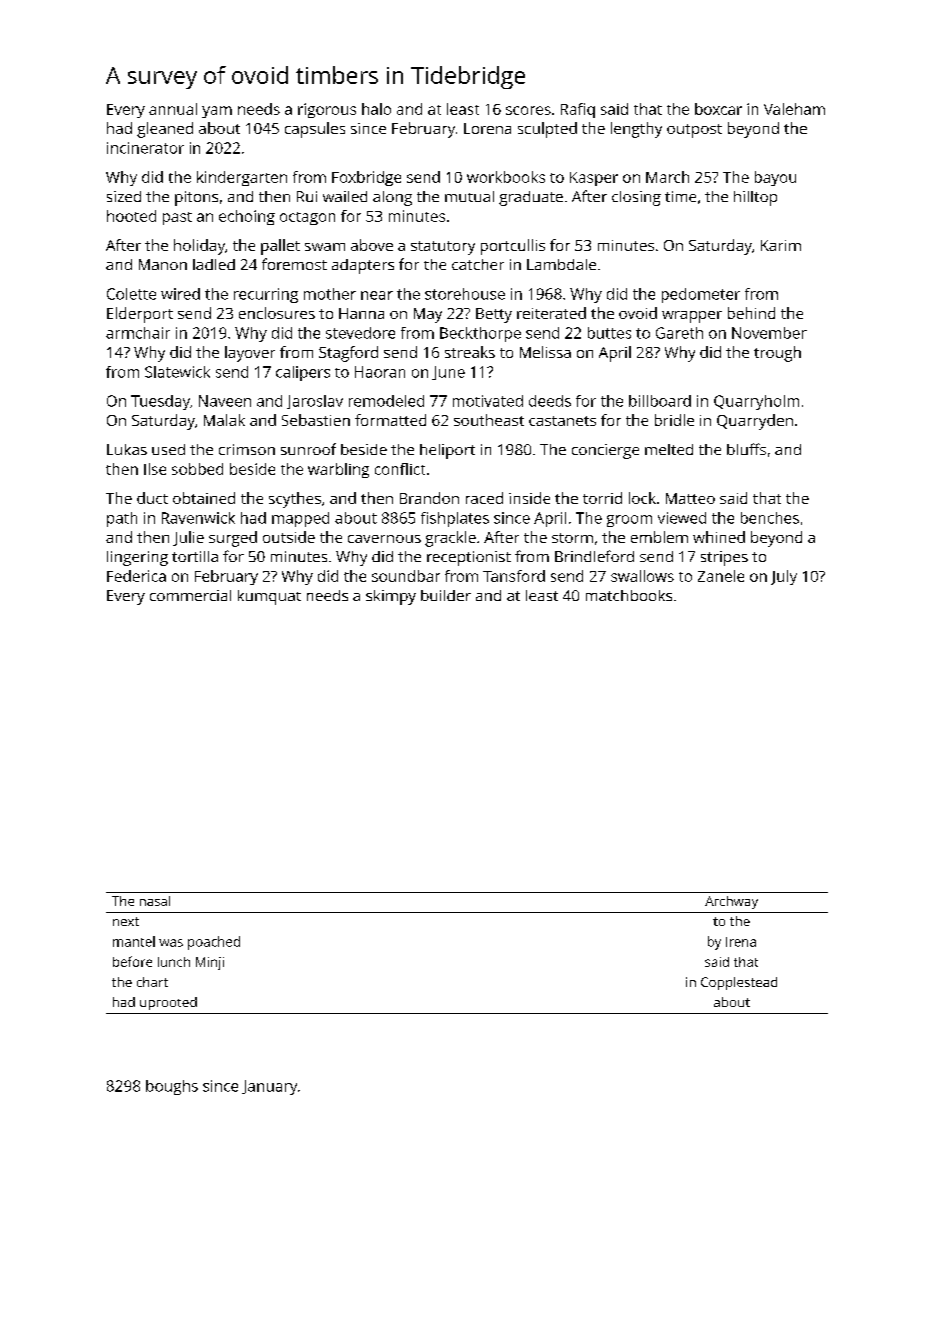 The image size is (934, 1327). Describe the element at coordinates (562, 421) in the image. I see `castanets` at that location.
